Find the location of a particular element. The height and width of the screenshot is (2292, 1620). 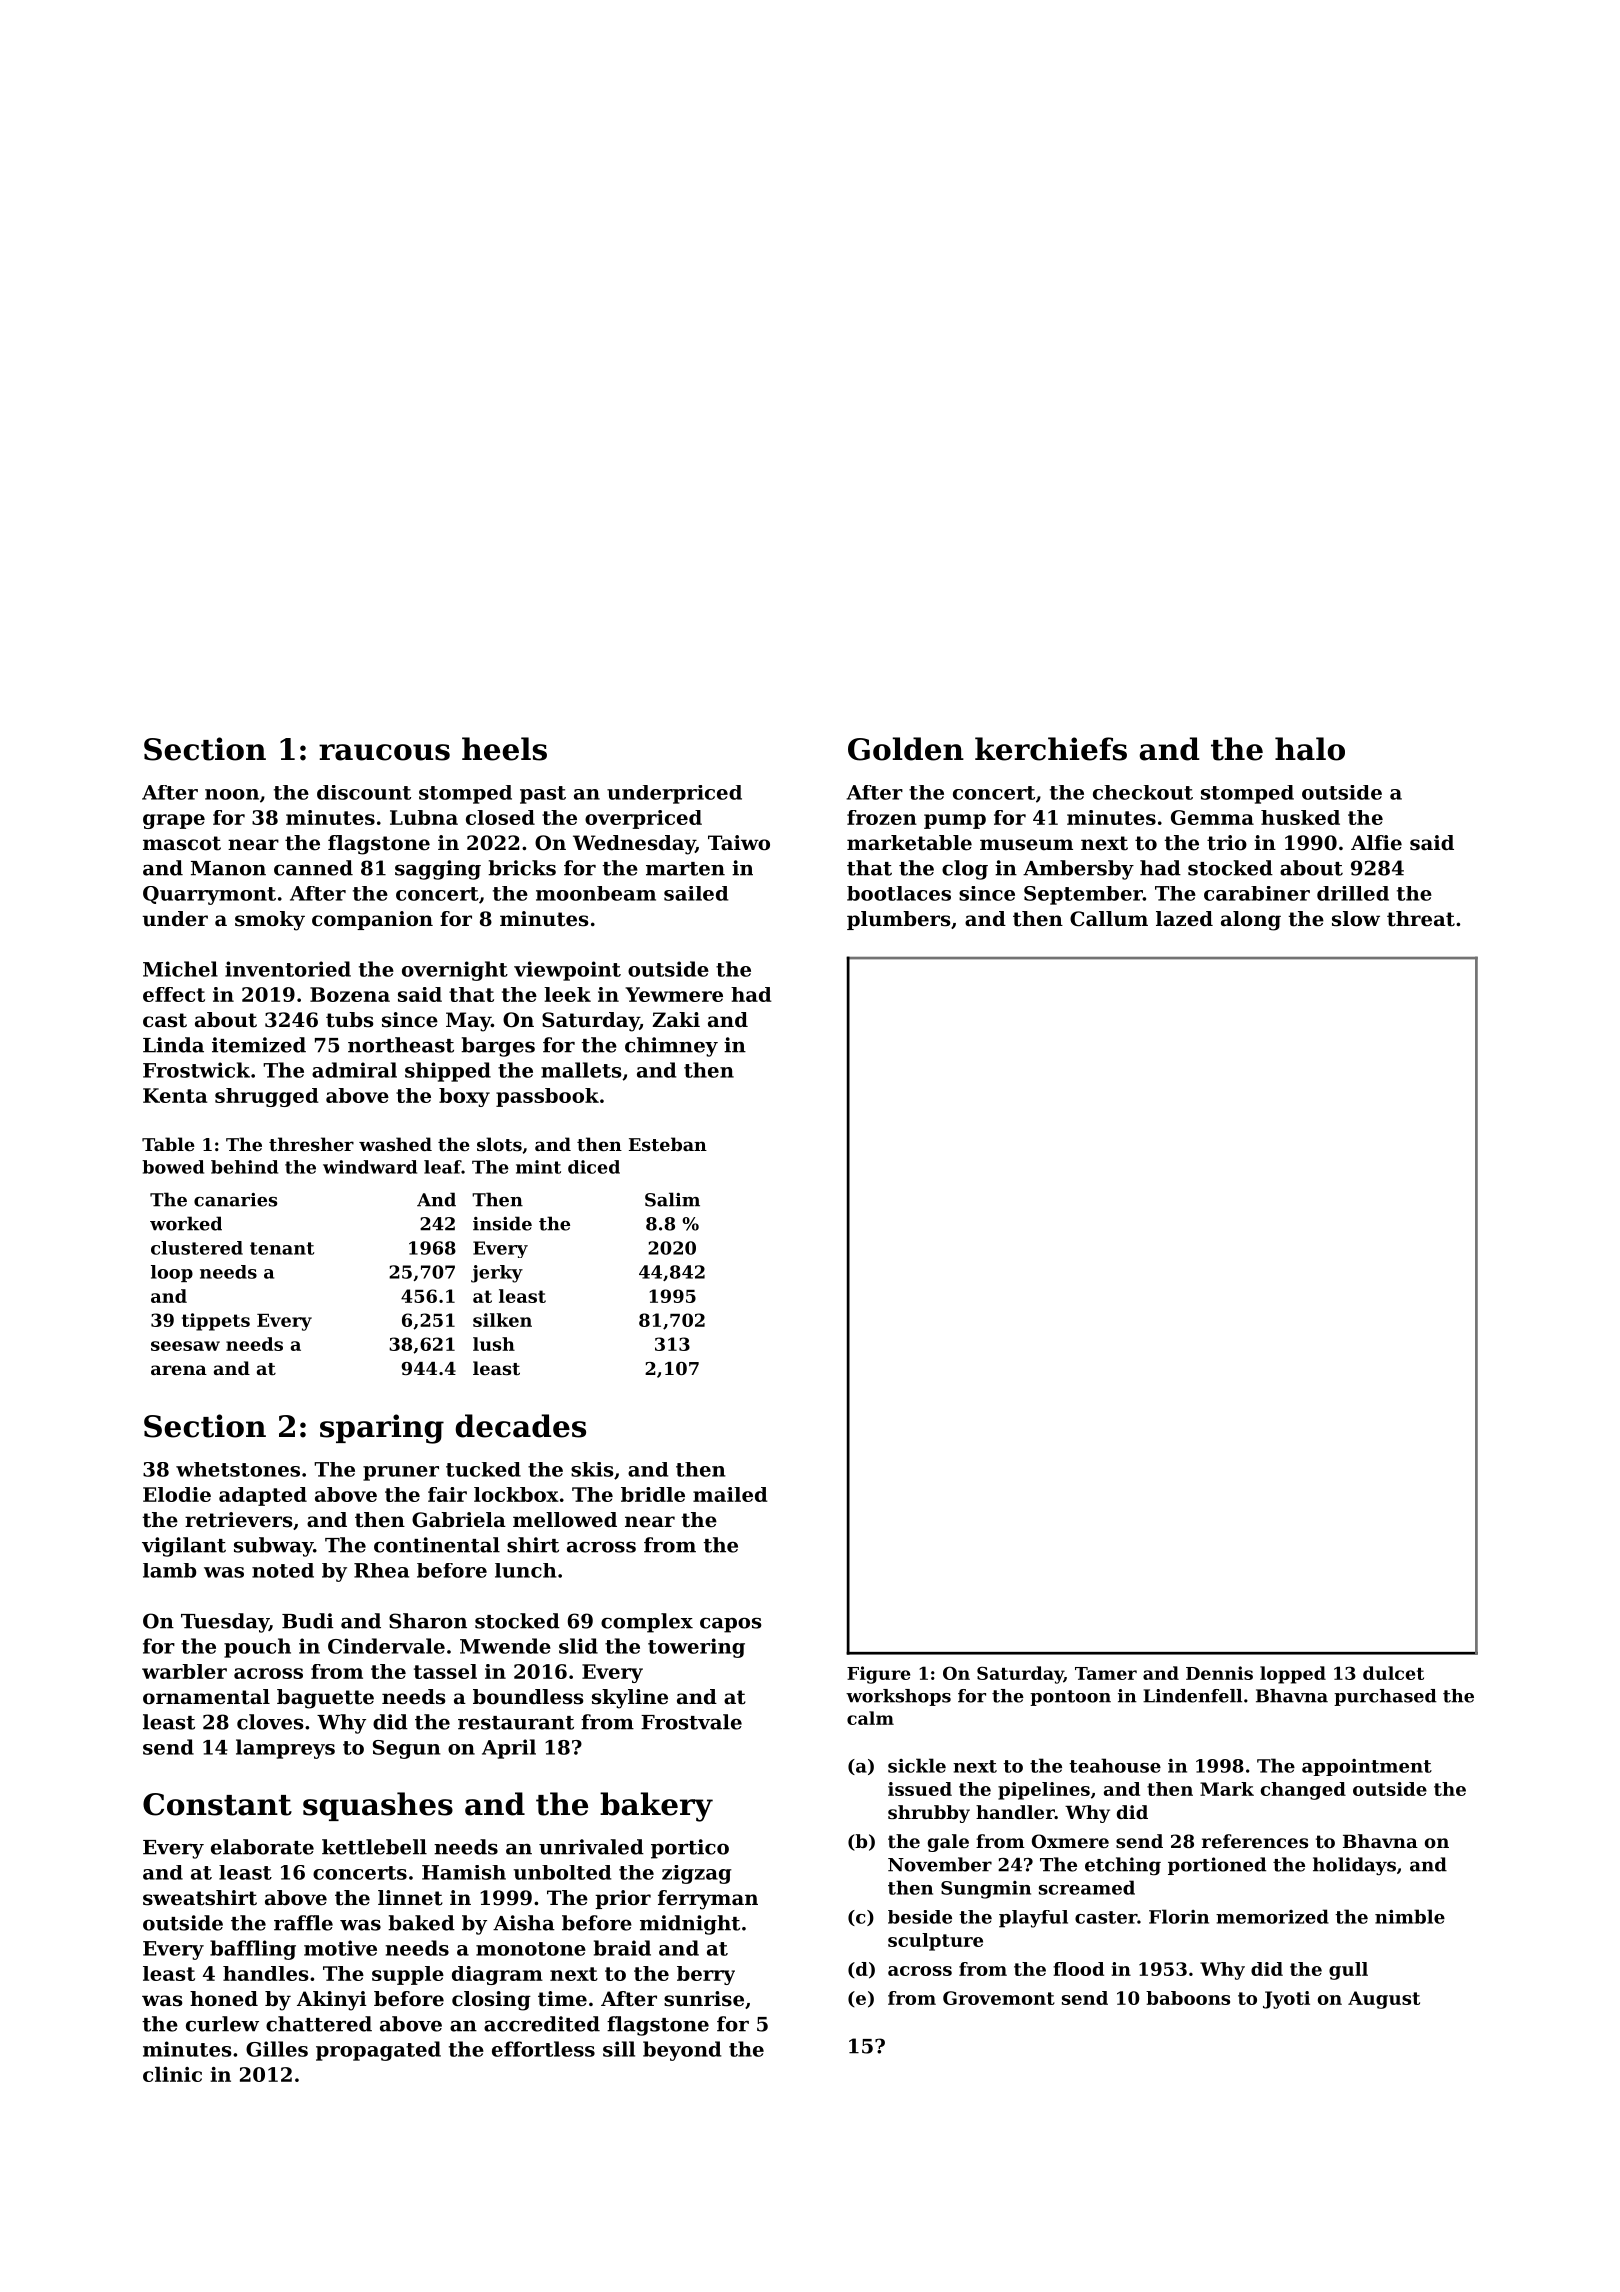

skis is located at coordinates (592, 1469).
